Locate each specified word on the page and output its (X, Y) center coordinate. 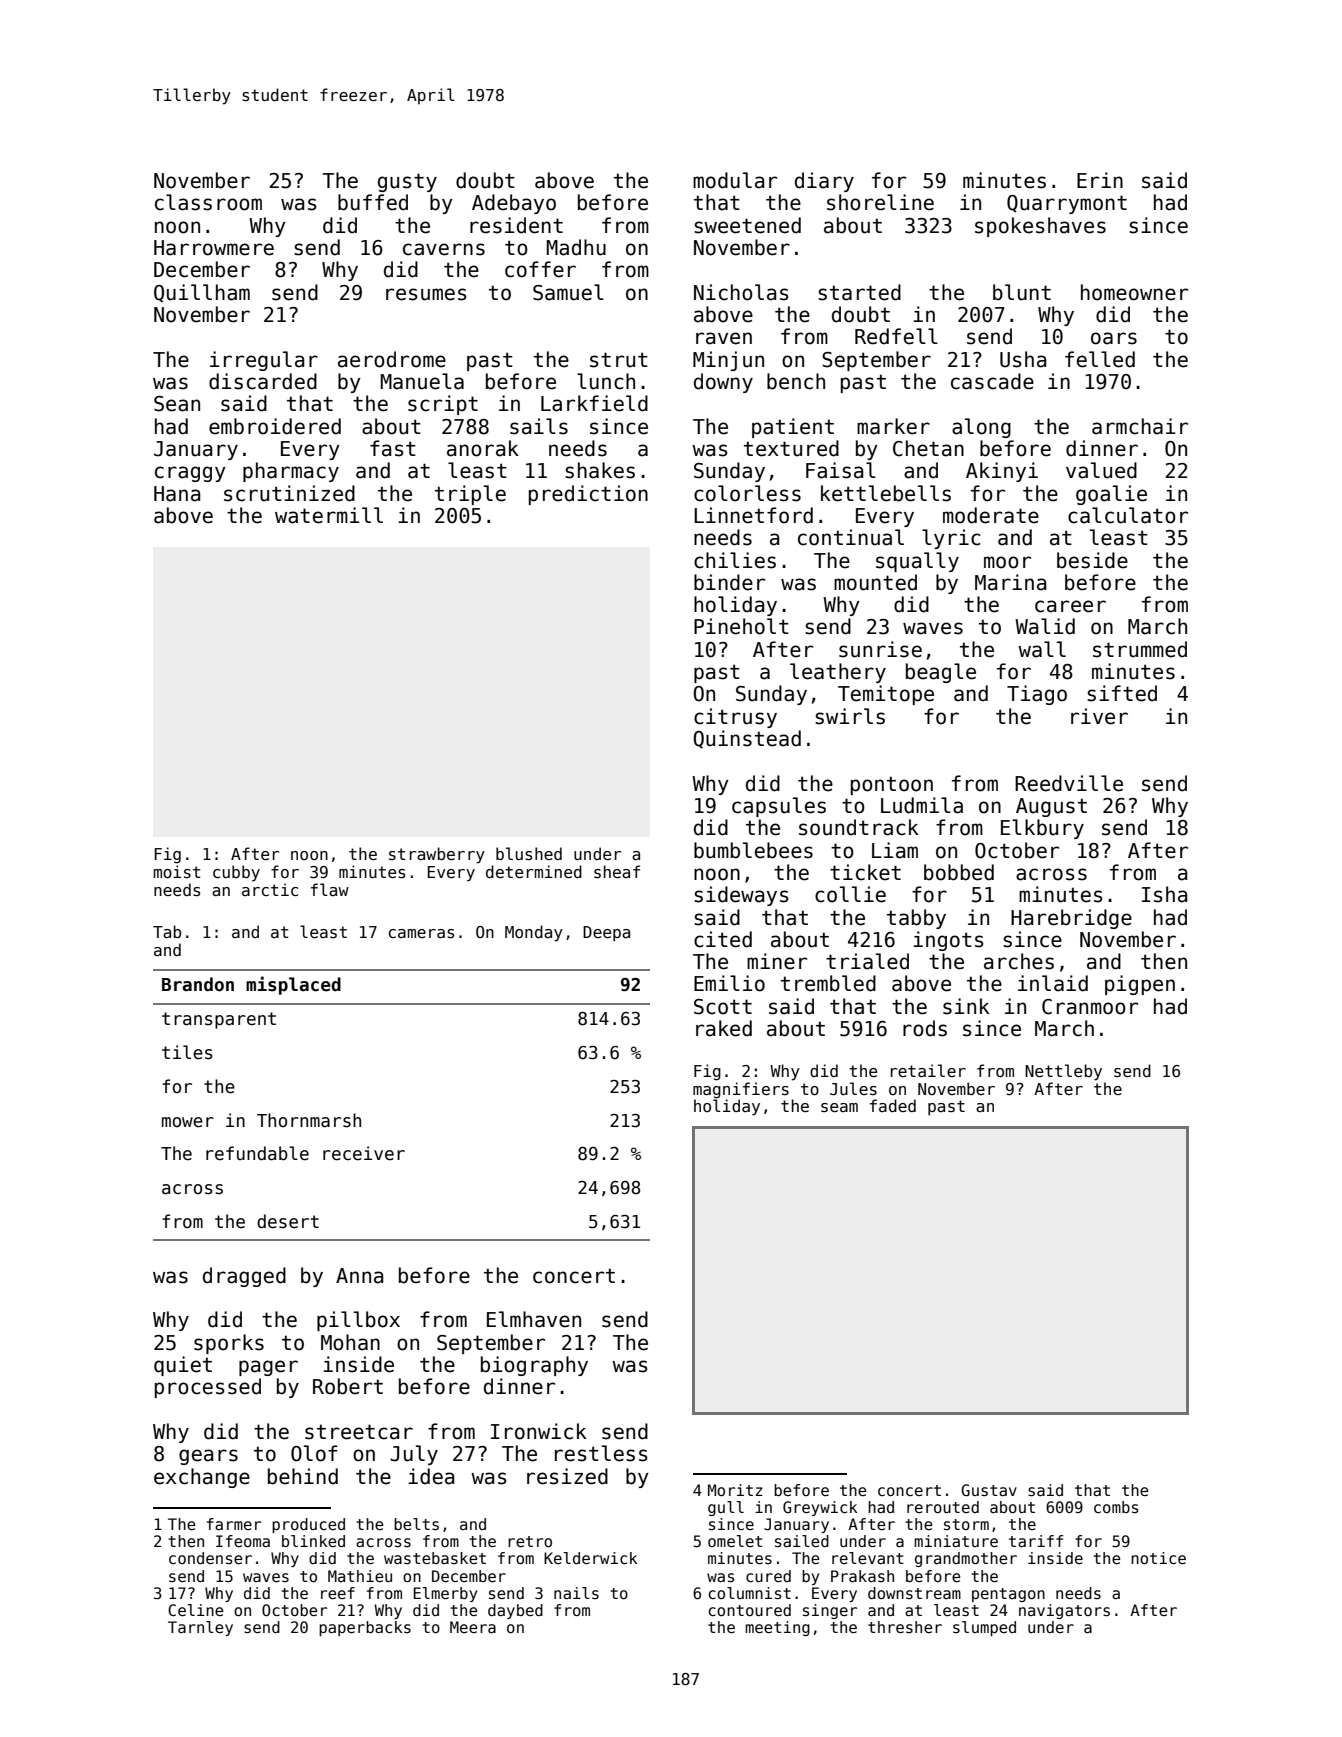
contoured (749, 1610)
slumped (984, 1628)
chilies (735, 560)
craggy (190, 474)
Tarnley (200, 1628)
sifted (1122, 693)
